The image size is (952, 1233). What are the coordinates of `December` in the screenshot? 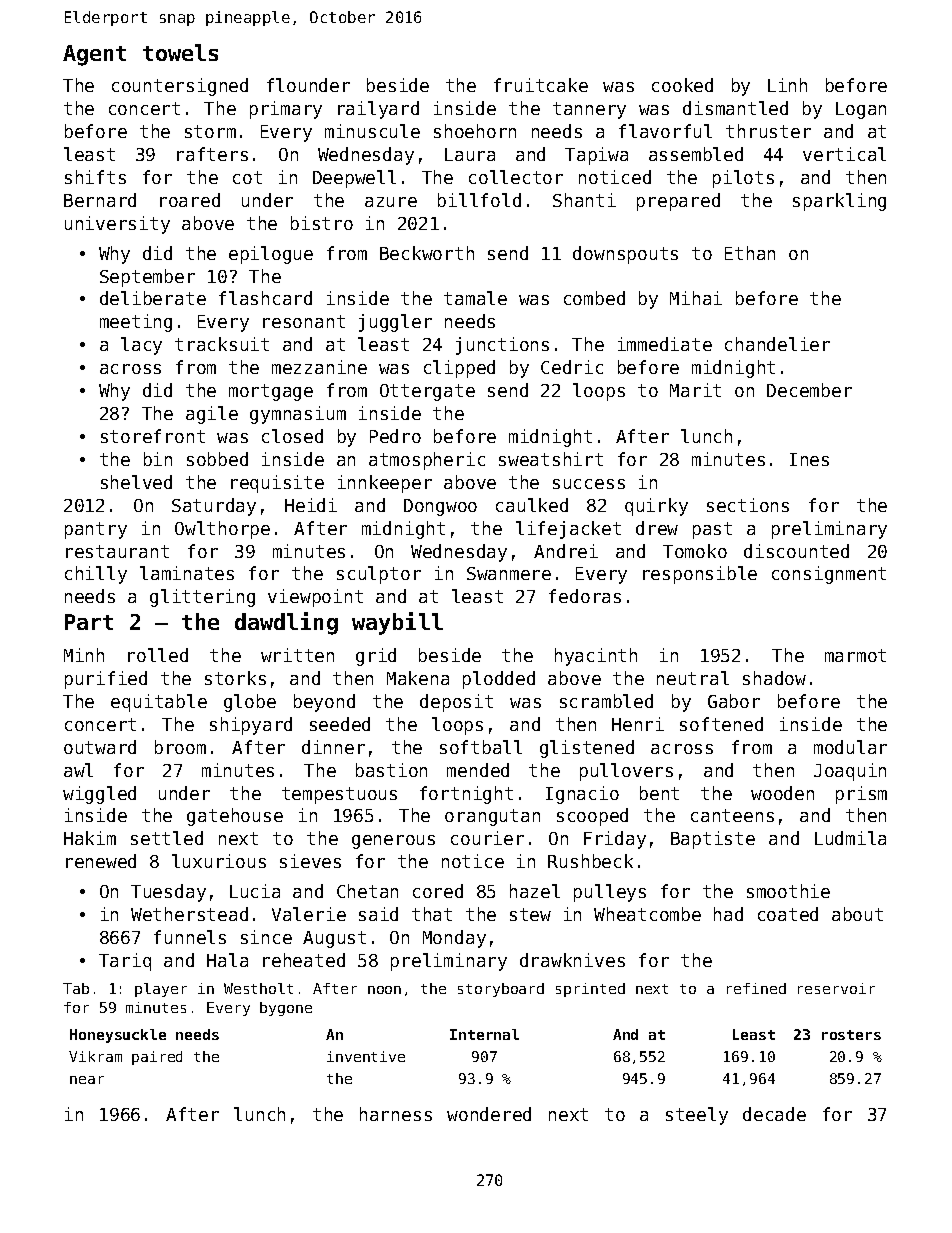 It's located at (809, 390).
